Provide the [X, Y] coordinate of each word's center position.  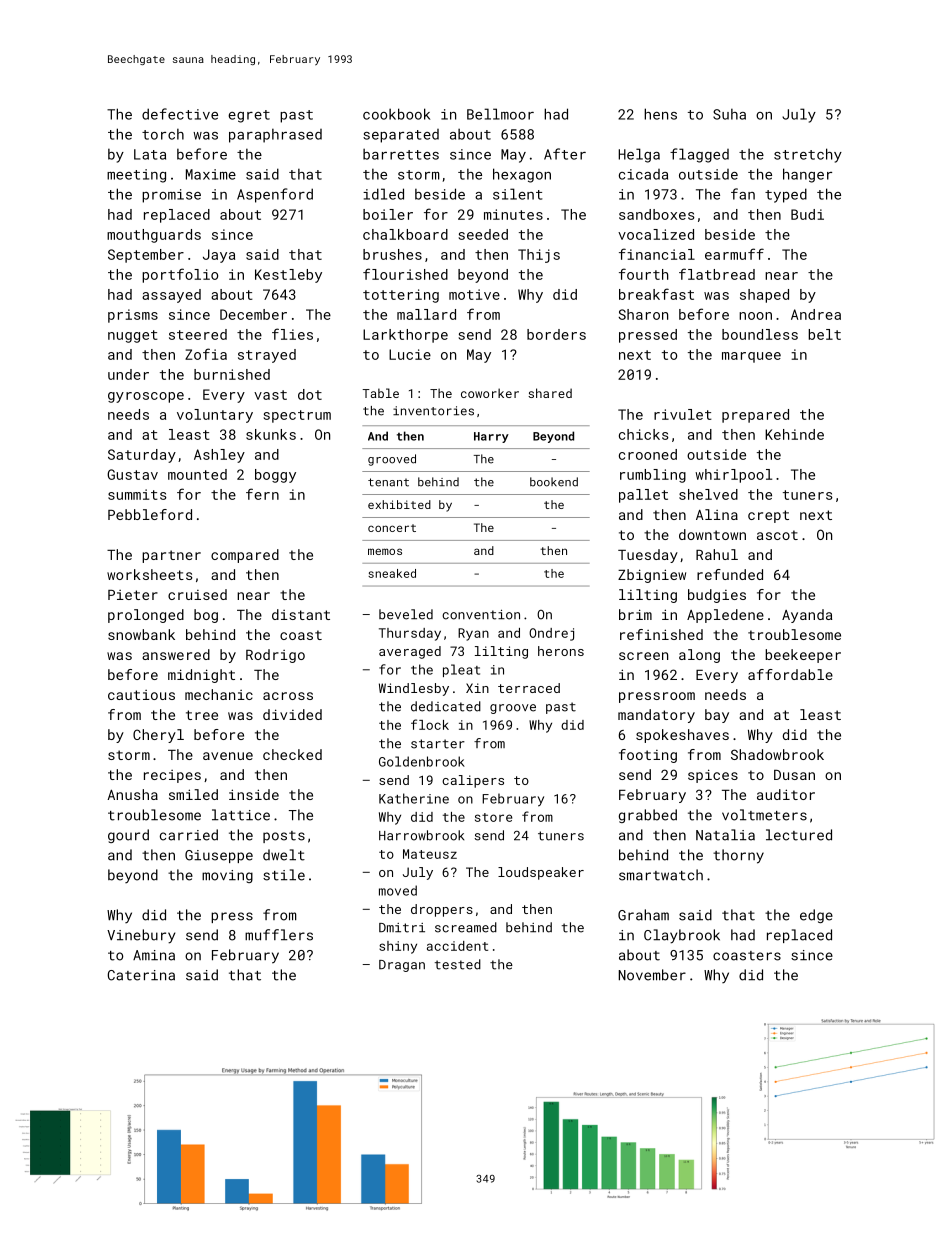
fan [743, 194]
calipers [473, 781]
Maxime [211, 174]
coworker [490, 393]
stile [284, 875]
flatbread [717, 274]
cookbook [396, 114]
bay [717, 716]
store [493, 817]
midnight [201, 676]
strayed [267, 356]
